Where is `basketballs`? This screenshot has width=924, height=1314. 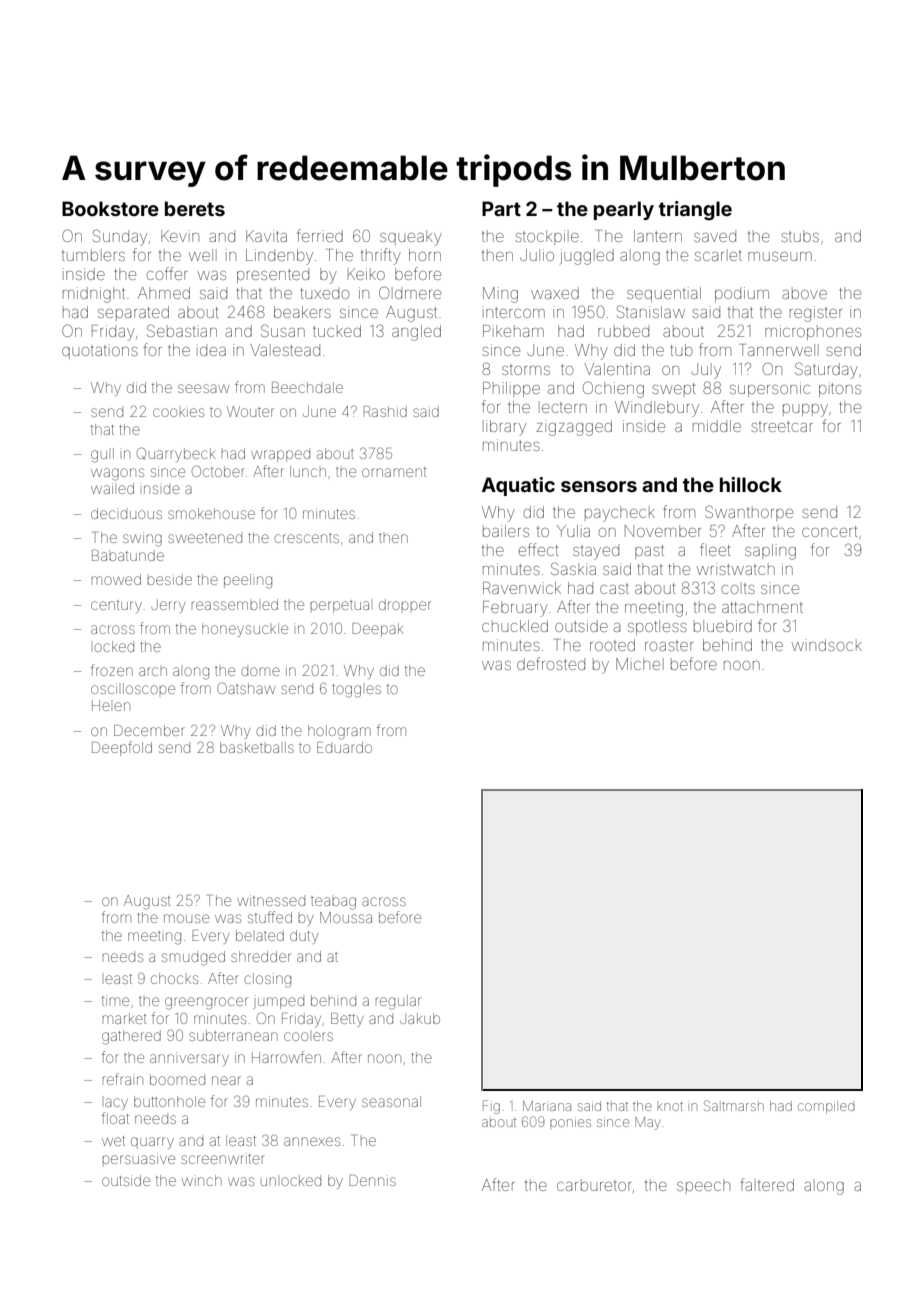 basketballs is located at coordinates (257, 747).
